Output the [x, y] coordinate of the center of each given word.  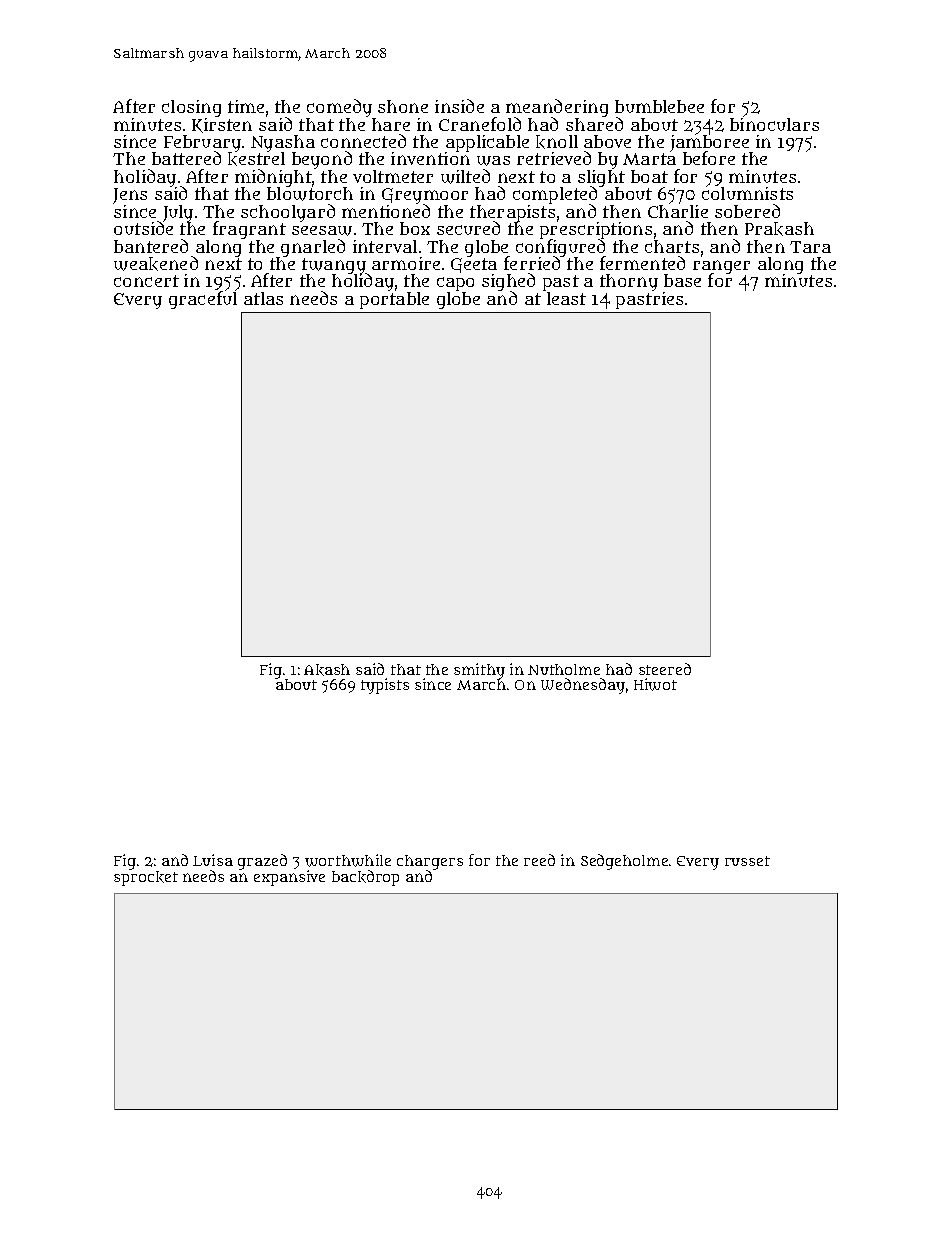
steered [665, 669]
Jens [130, 196]
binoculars [774, 124]
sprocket [146, 878]
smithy [479, 671]
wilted [465, 176]
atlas [263, 298]
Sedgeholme [624, 862]
